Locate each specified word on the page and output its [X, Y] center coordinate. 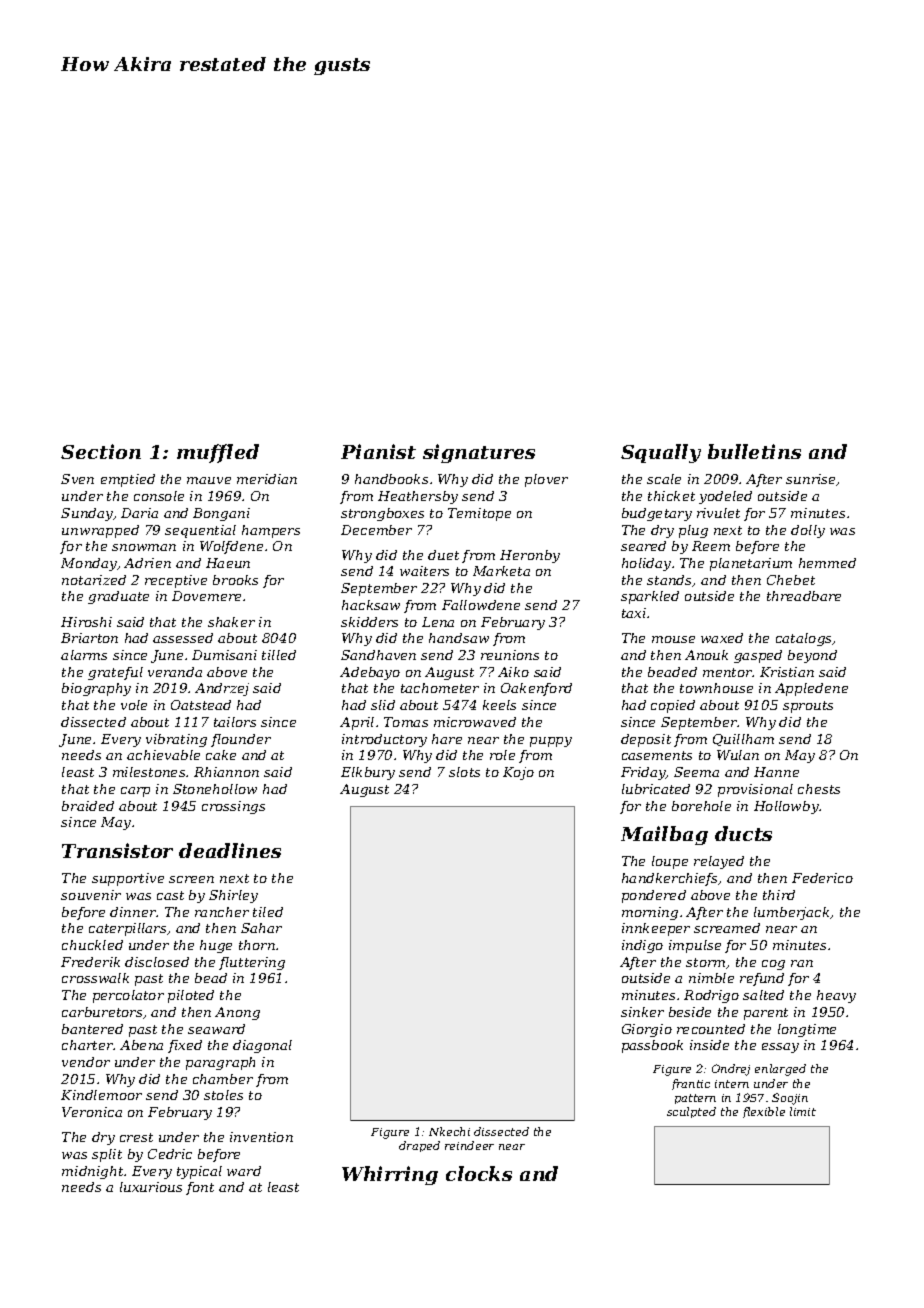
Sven [77, 479]
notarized [94, 580]
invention [261, 1137]
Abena [141, 1045]
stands [670, 581]
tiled [268, 912]
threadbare [804, 596]
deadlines [230, 850]
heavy [836, 996]
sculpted [691, 1112]
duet [443, 555]
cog [773, 965]
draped [419, 1146]
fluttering [252, 963]
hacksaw [371, 605]
